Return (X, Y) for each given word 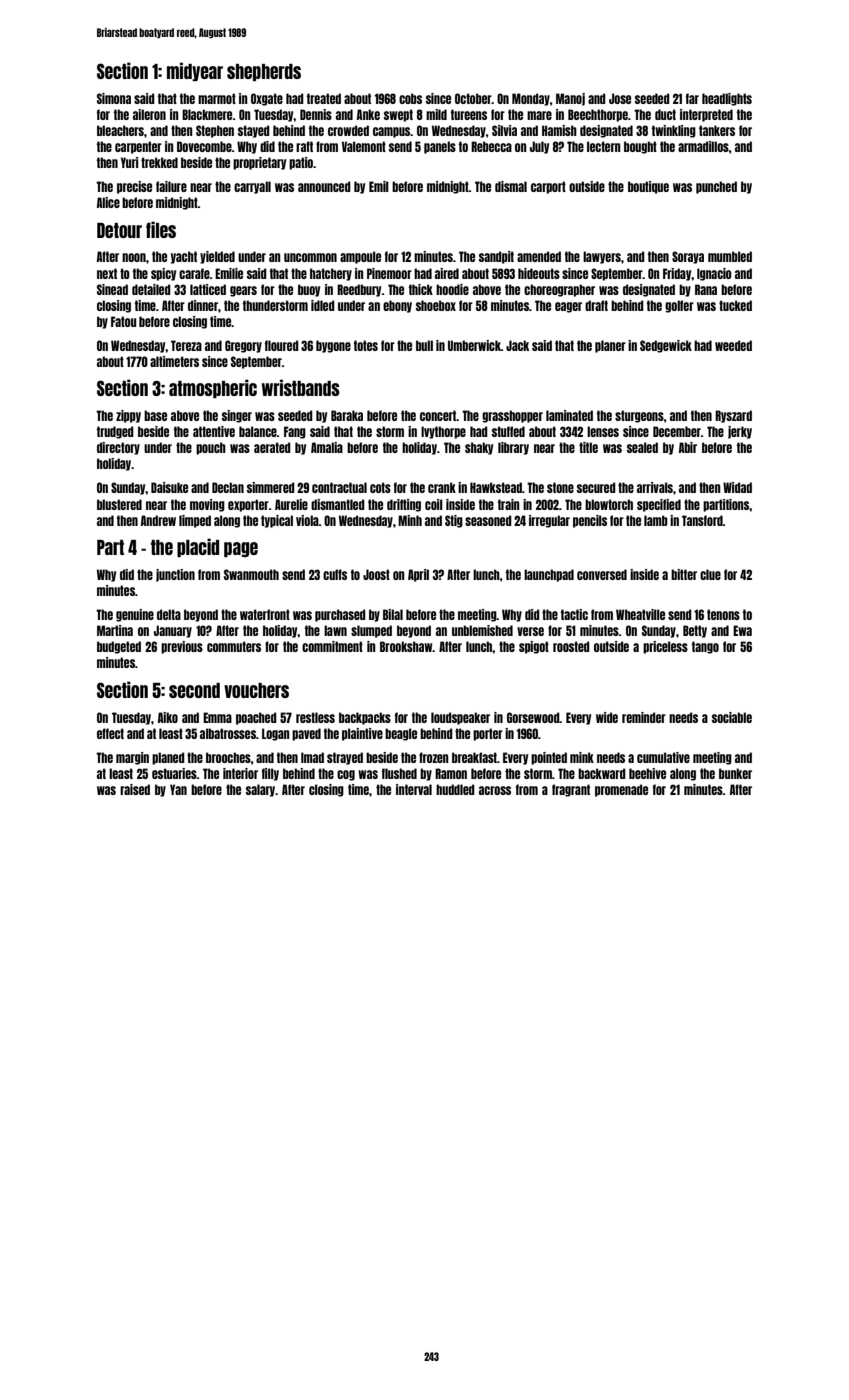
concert (438, 415)
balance (258, 431)
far (692, 98)
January (173, 631)
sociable (732, 717)
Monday (531, 99)
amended (539, 256)
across (495, 790)
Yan (178, 789)
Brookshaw (406, 646)
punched (716, 187)
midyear (195, 71)
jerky (740, 432)
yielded (217, 257)
